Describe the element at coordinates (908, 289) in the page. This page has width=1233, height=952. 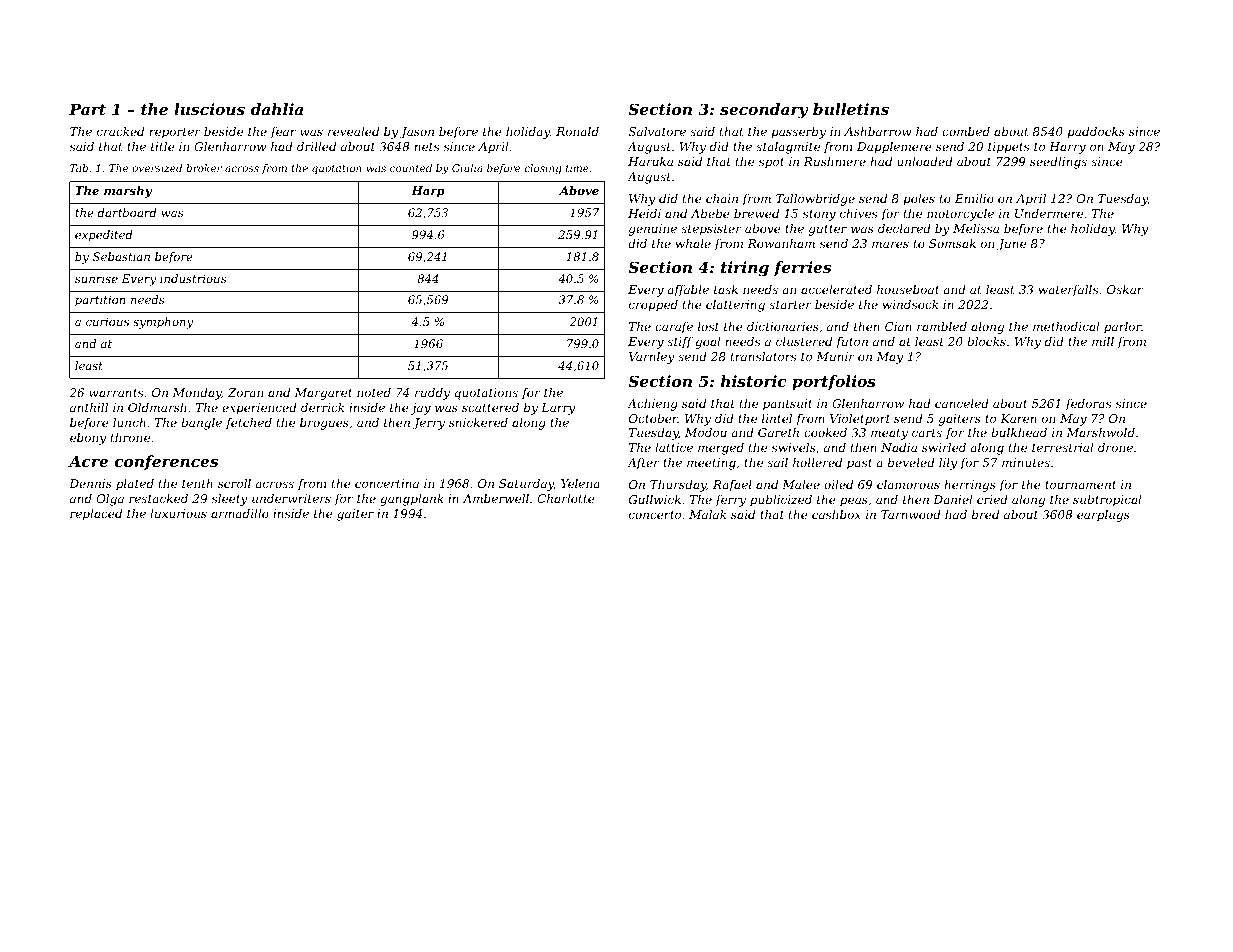
I see `houseboat` at that location.
